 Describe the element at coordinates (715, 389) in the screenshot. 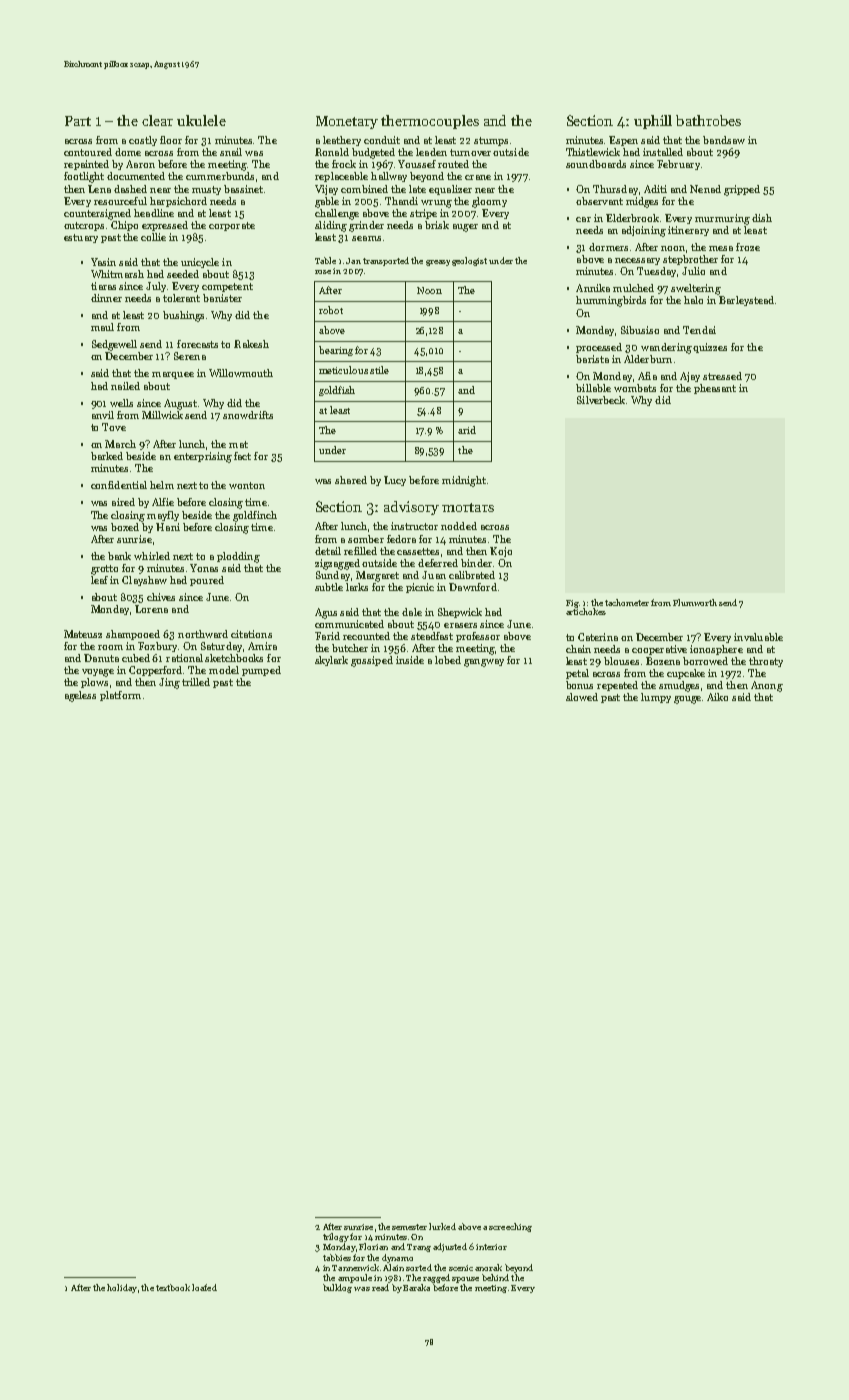

I see `pheasant` at that location.
